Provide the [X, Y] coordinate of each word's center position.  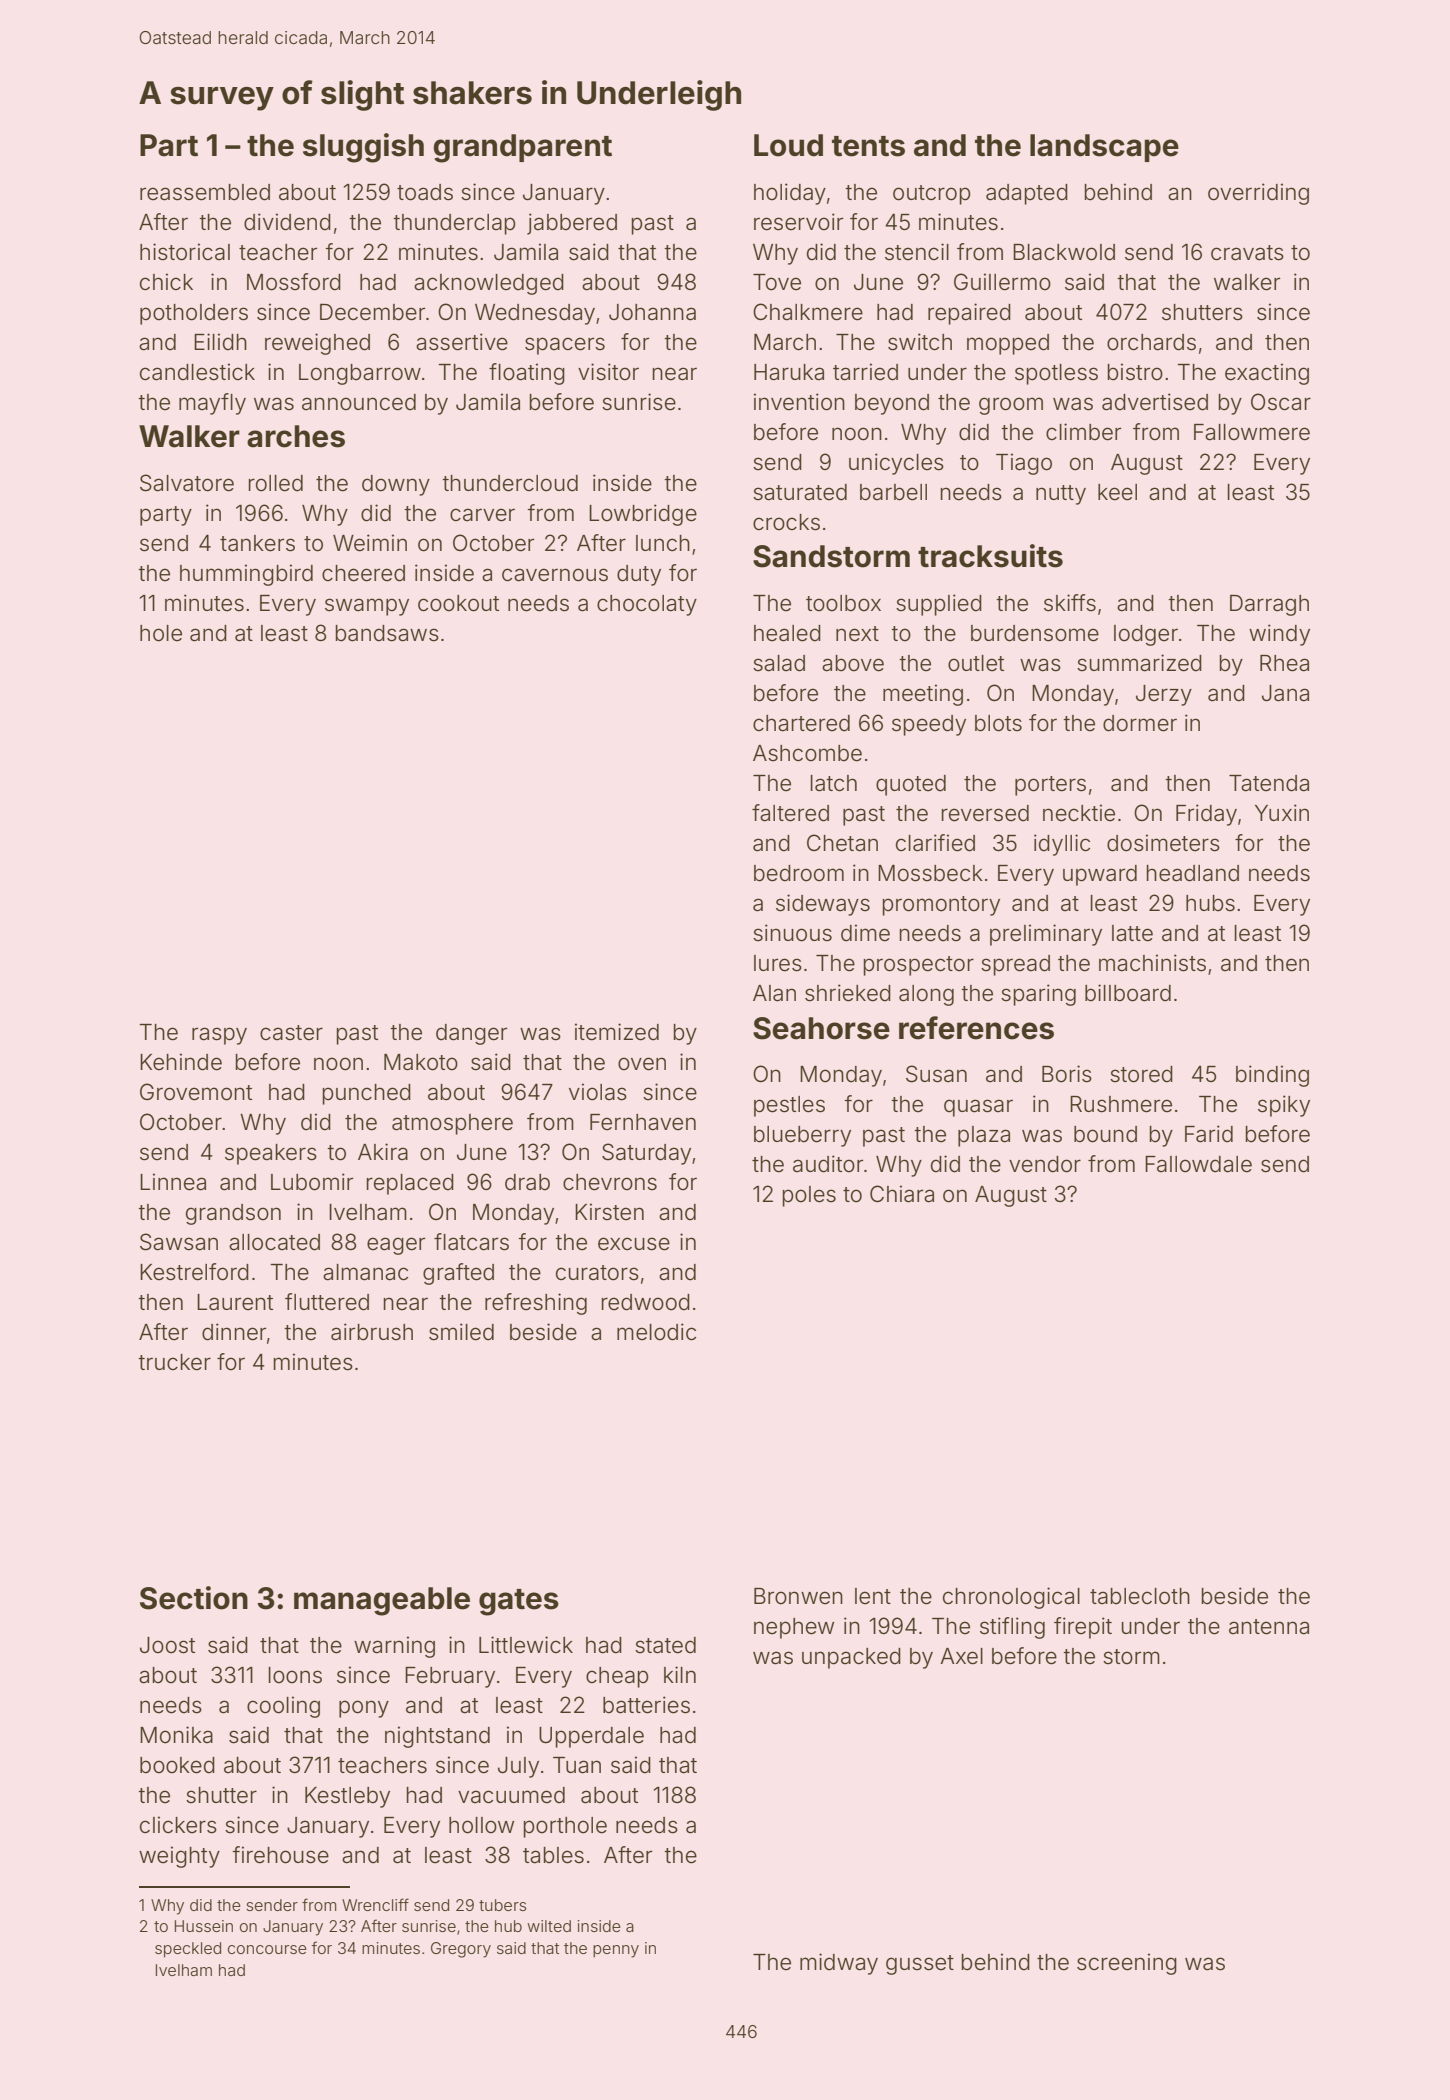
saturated [800, 492]
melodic [656, 1332]
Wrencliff [375, 1904]
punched [367, 1094]
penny [616, 1951]
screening [1127, 1964]
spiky [1284, 1106]
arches [296, 436]
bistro [1135, 372]
